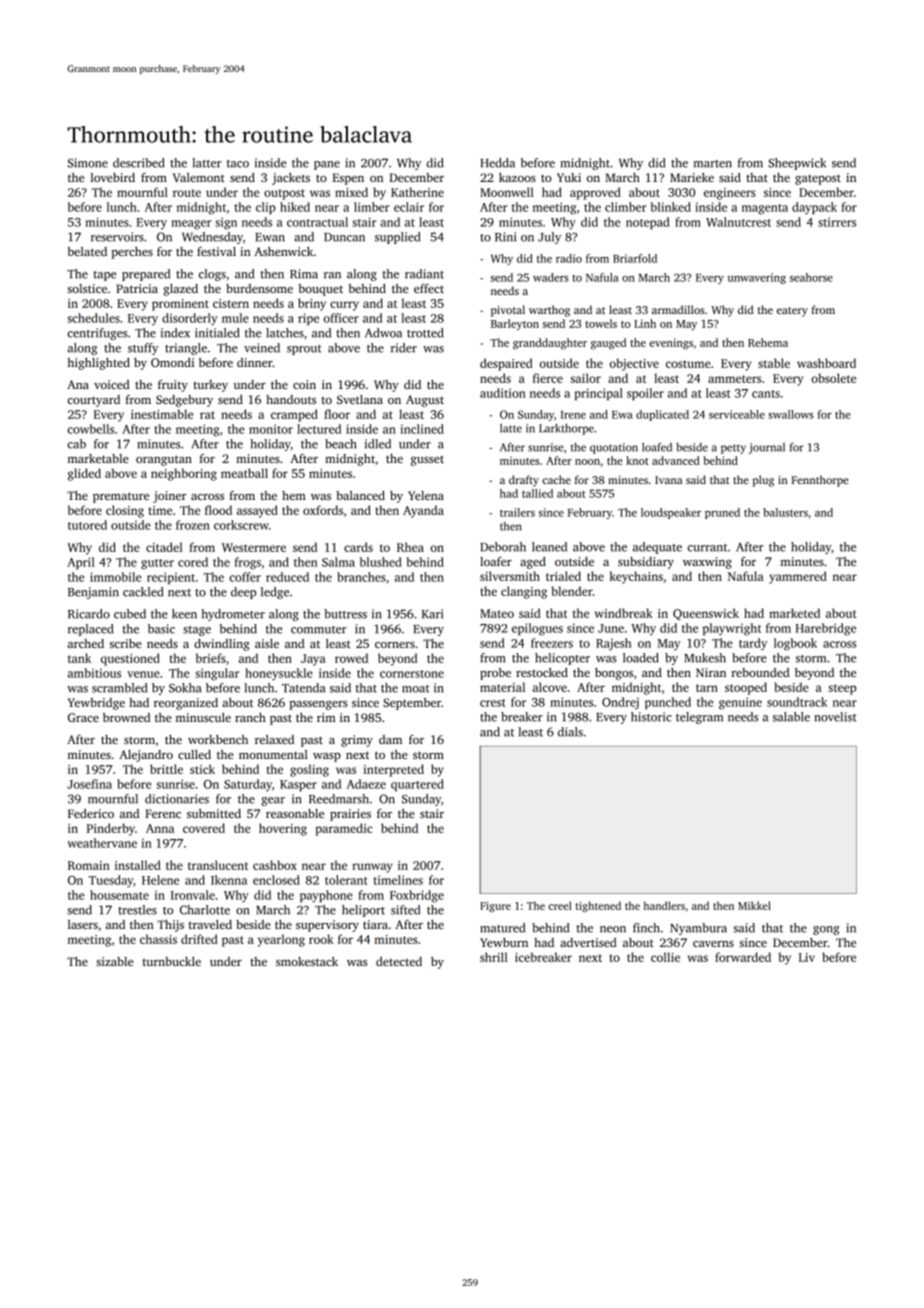 This screenshot has width=924, height=1308. What do you see at coordinates (89, 865) in the screenshot?
I see `Romain` at bounding box center [89, 865].
